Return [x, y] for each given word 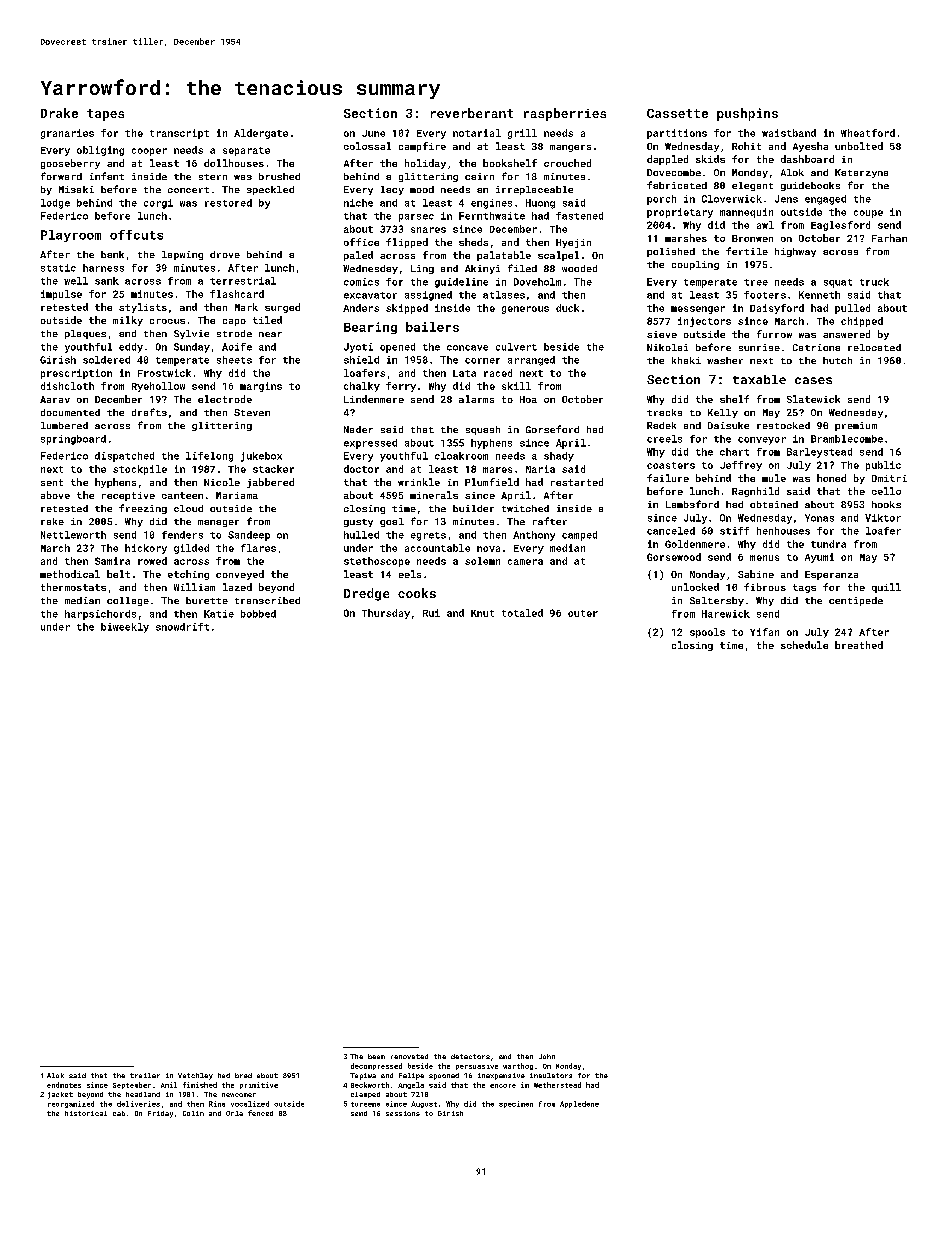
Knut [482, 613]
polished [671, 252]
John [547, 1056]
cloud [188, 508]
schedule [804, 645]
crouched [567, 163]
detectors [470, 1056]
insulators [551, 1075]
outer [583, 613]
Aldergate [261, 134]
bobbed [258, 614]
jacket [60, 1095]
